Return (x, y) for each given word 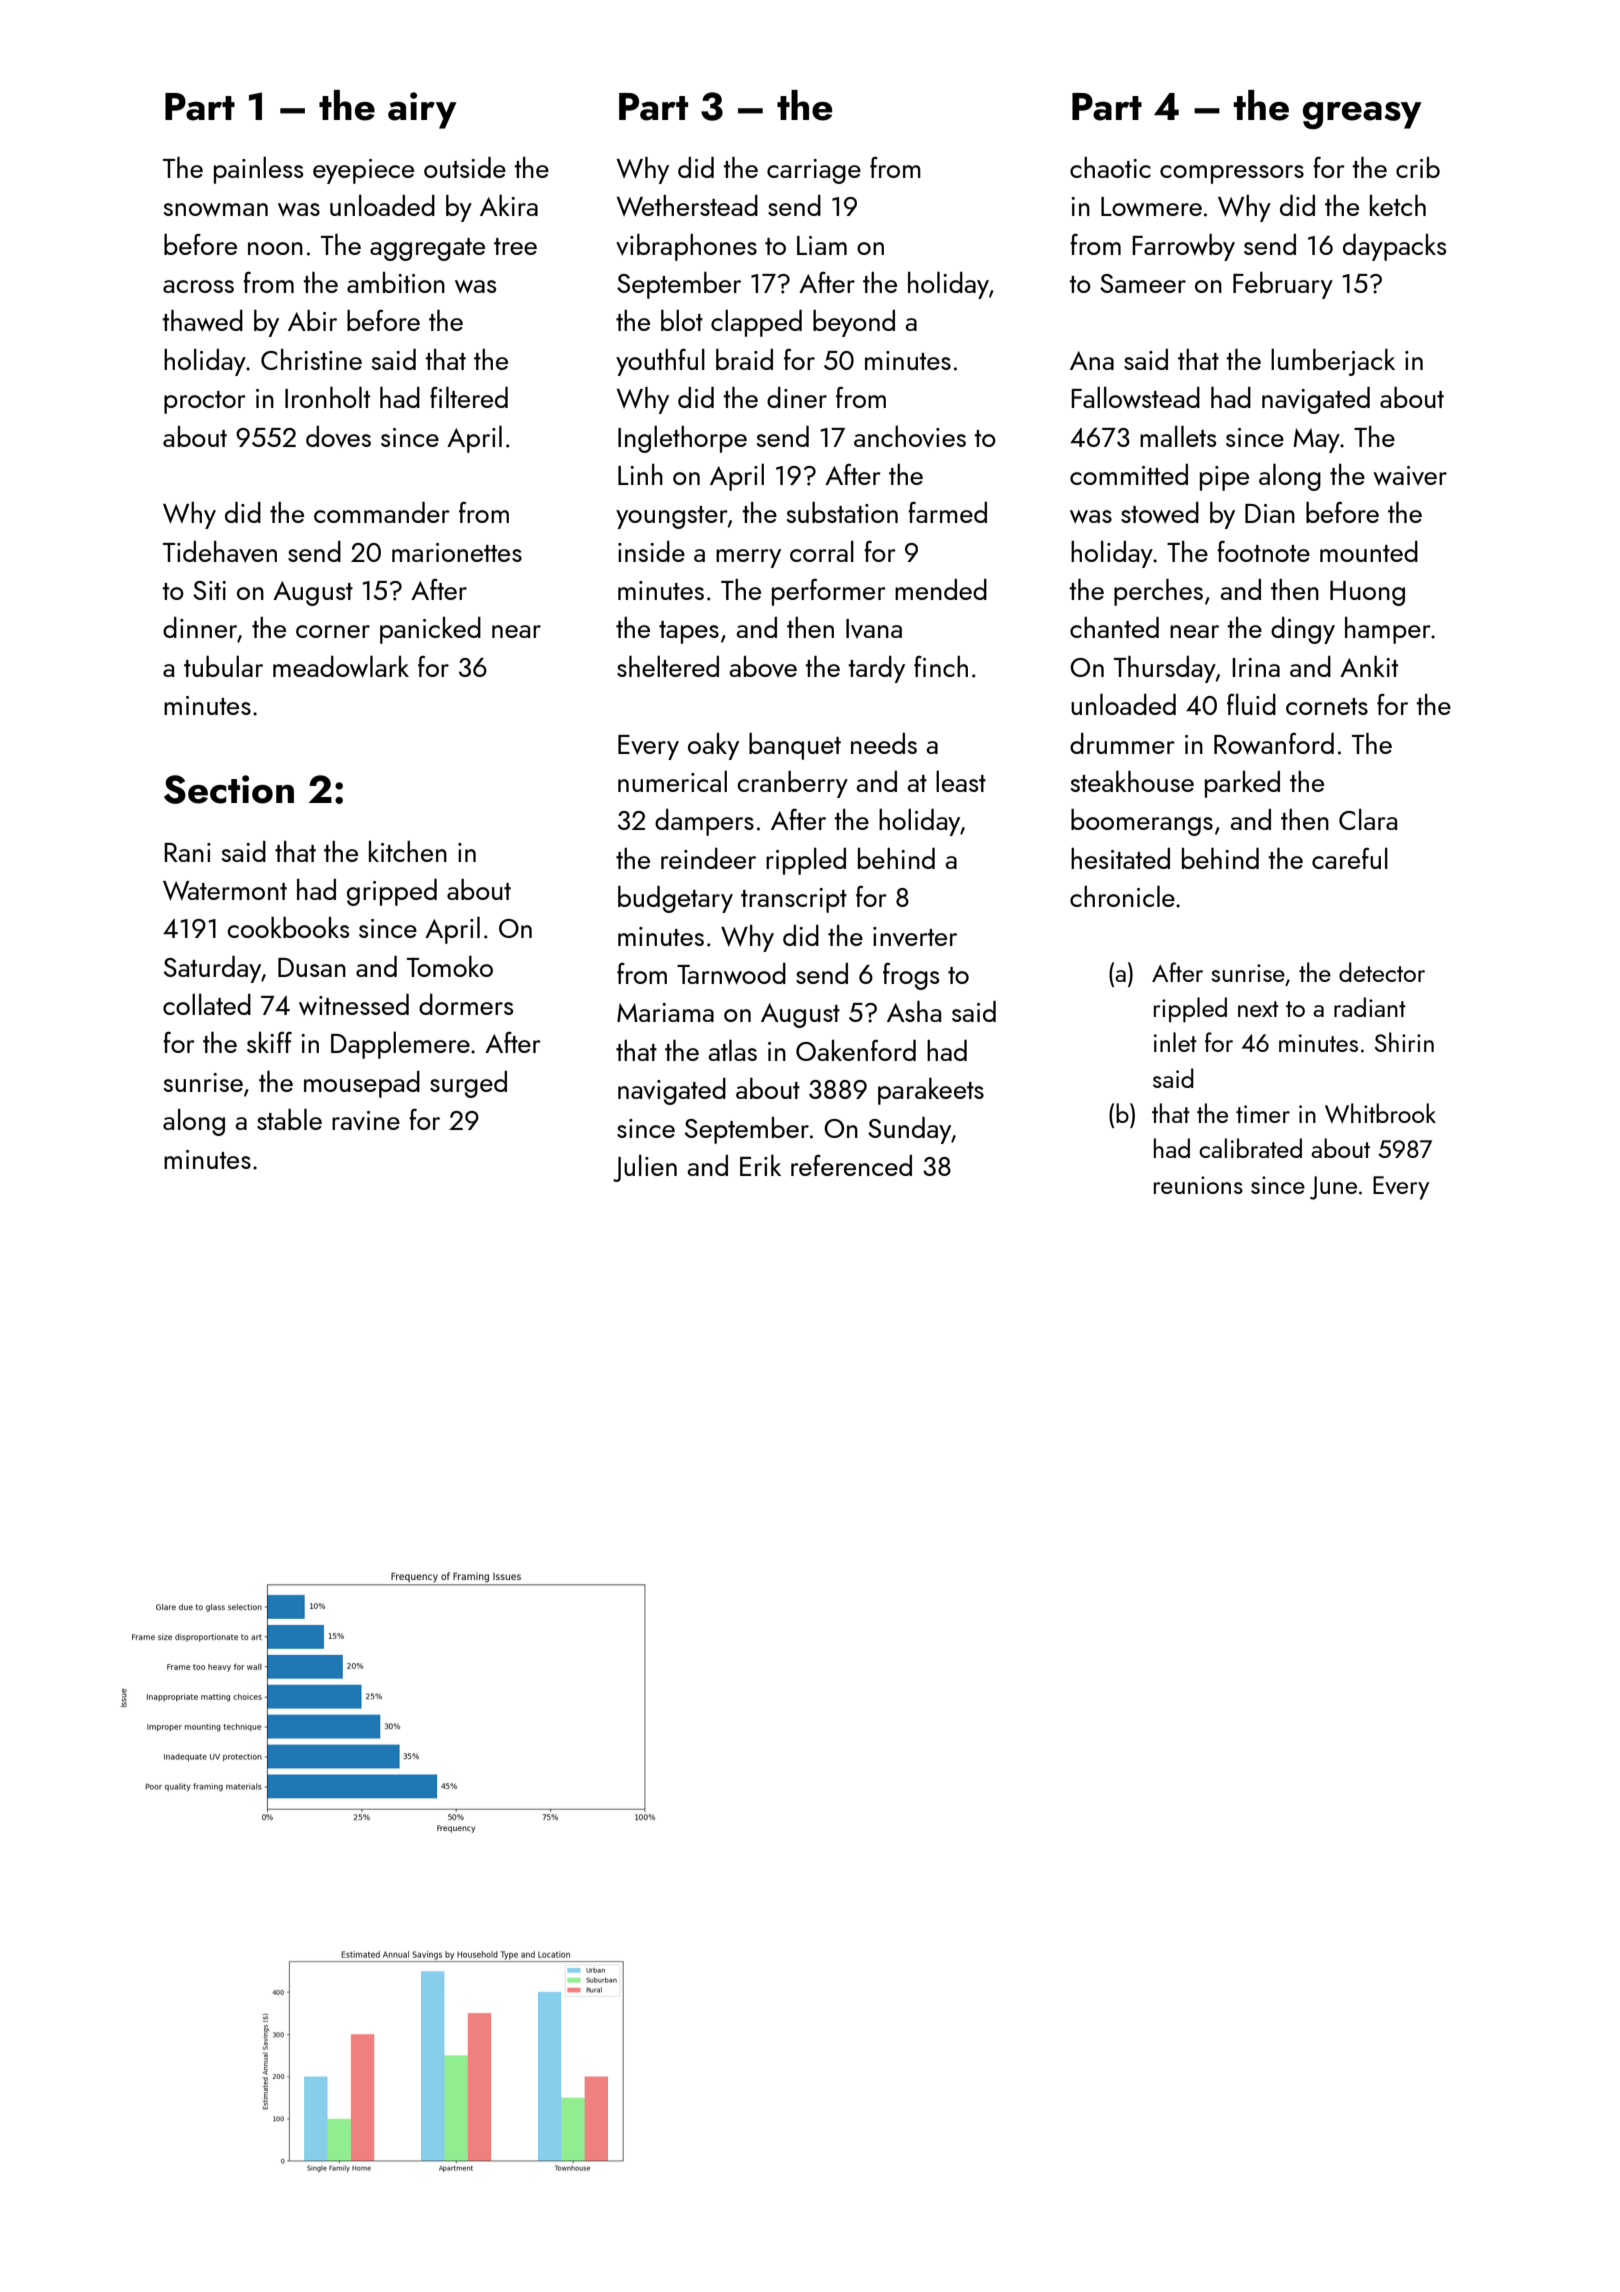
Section (229, 789)
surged (468, 1084)
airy (422, 110)
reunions (1198, 1185)
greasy (1362, 115)
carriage (814, 171)
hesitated (1120, 858)
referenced (851, 1165)
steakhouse (1132, 781)
